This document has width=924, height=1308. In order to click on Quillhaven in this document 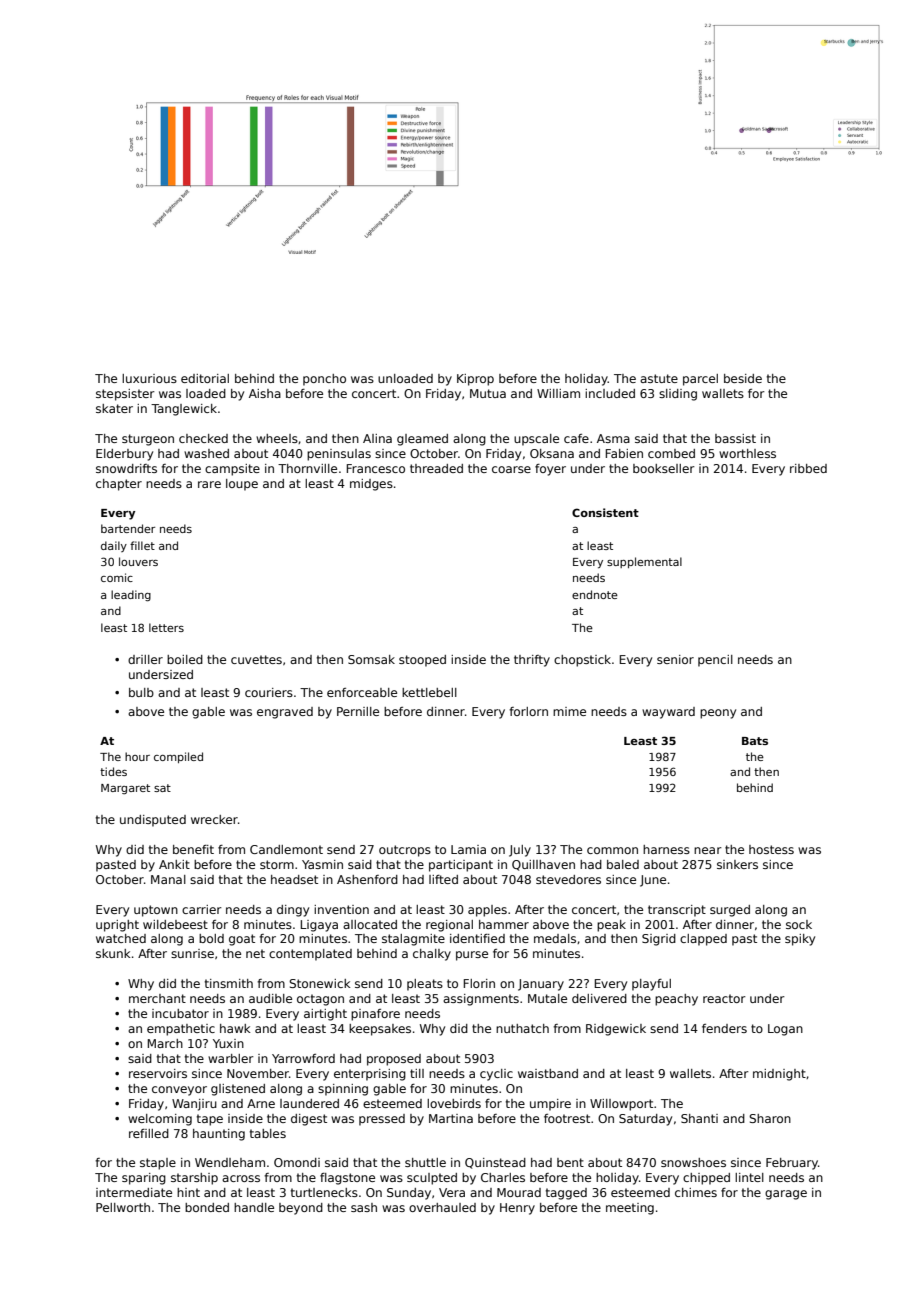, I will do `click(543, 865)`.
